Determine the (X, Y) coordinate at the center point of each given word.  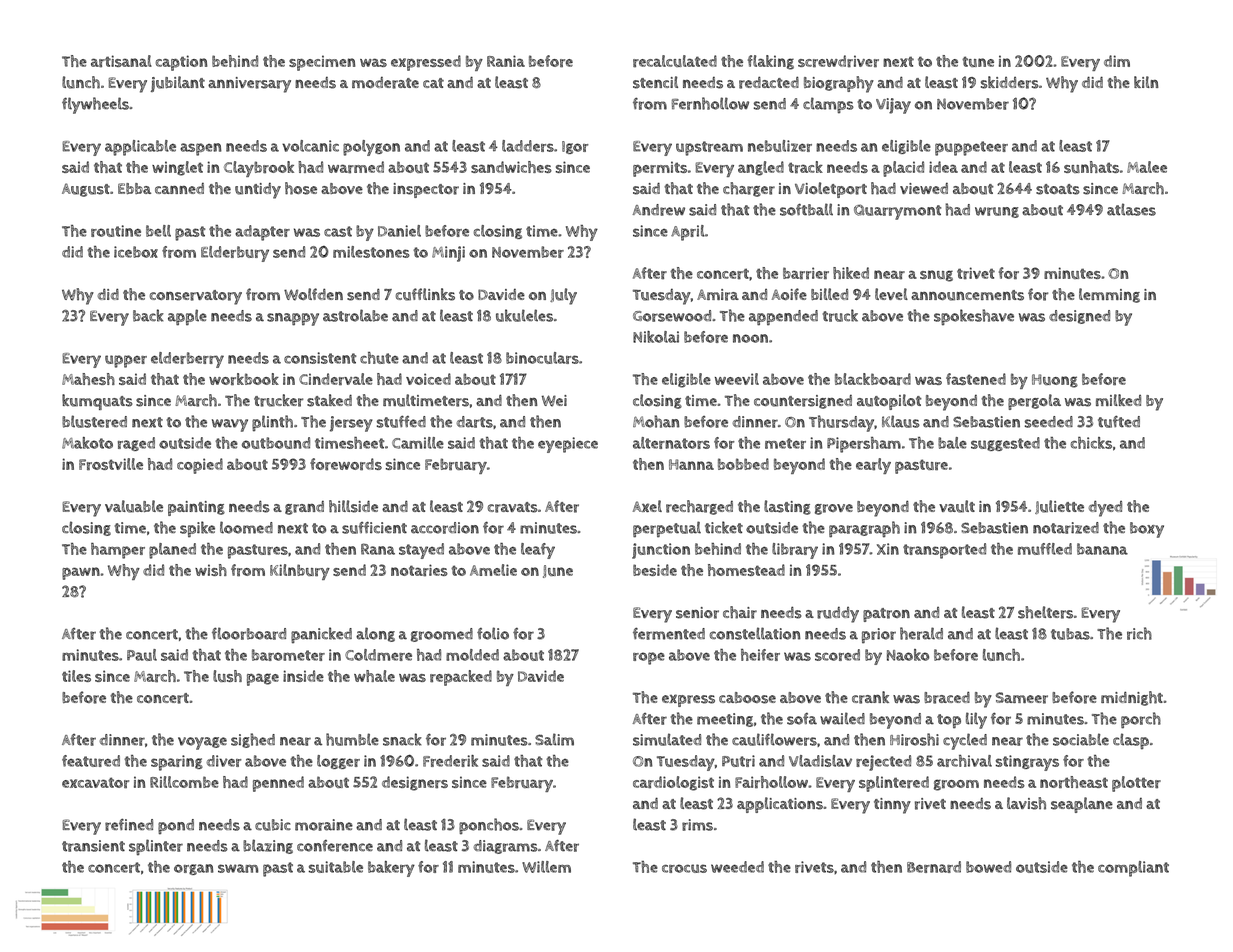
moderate (385, 83)
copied (200, 466)
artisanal (121, 61)
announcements (967, 295)
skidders (1010, 82)
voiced (428, 379)
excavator (95, 782)
